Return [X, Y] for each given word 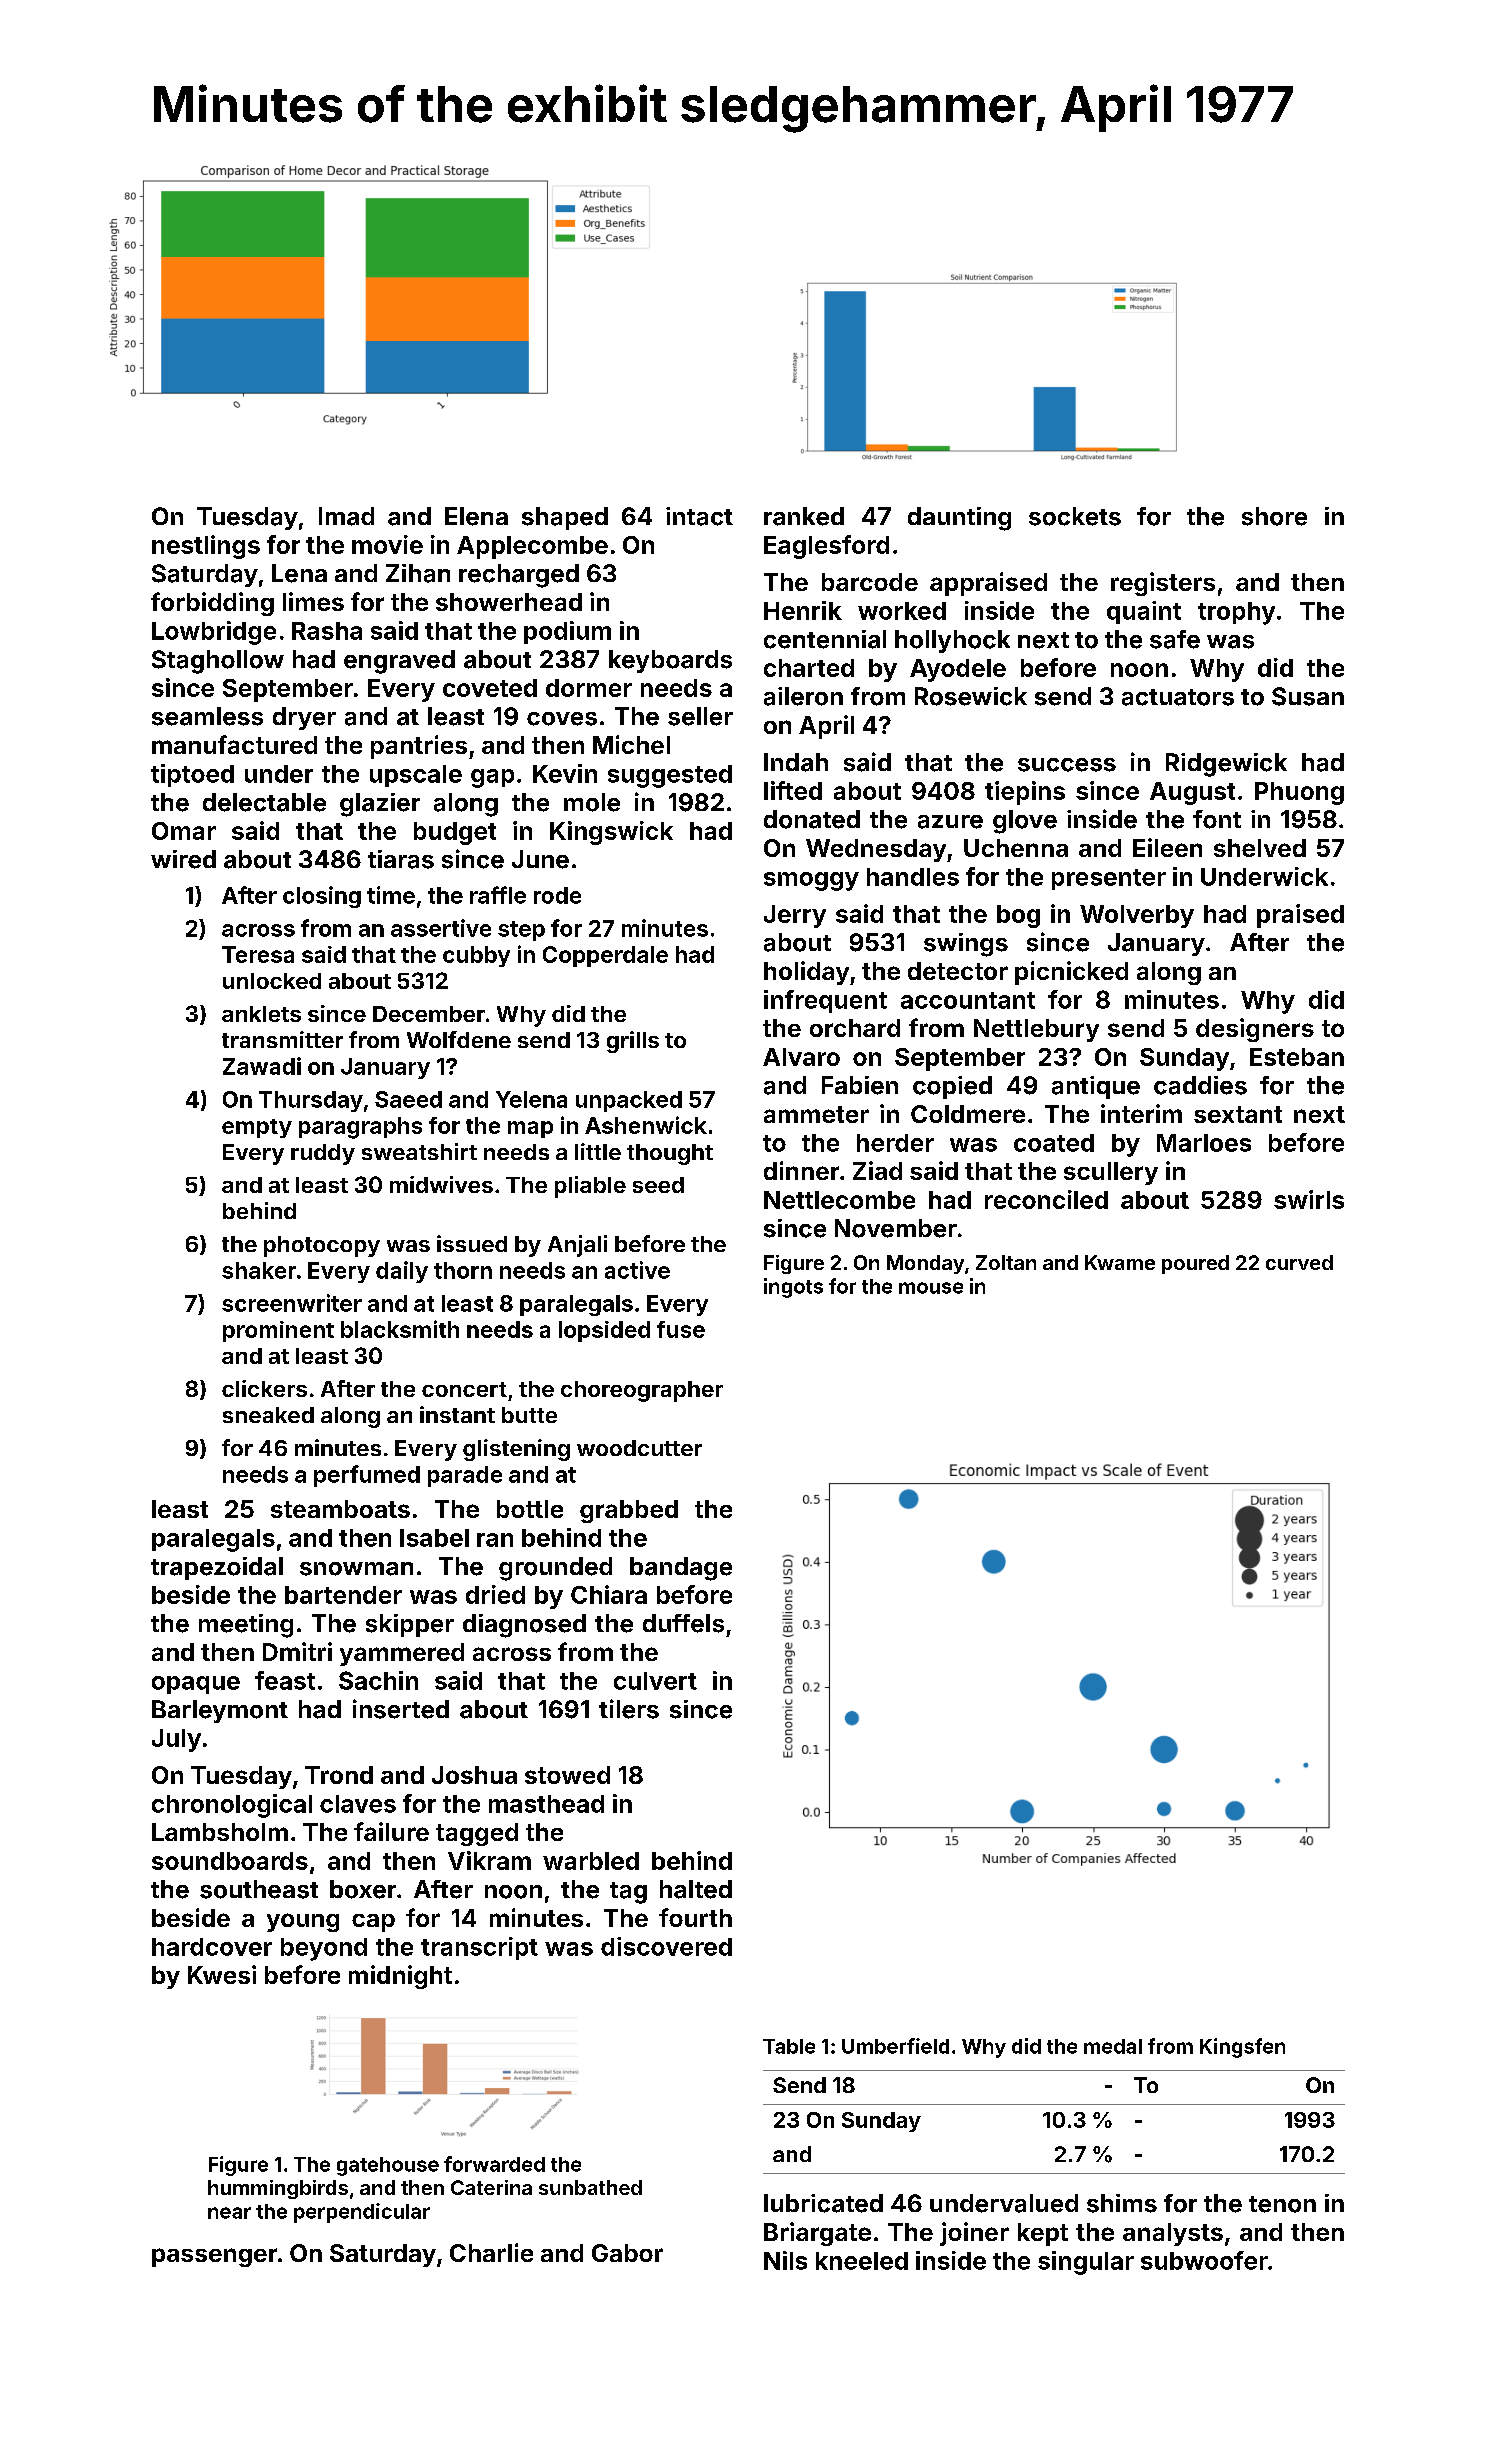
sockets [1075, 516]
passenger [214, 2257]
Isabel [434, 1538]
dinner [801, 1170]
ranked [804, 516]
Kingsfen [1242, 2048]
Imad [346, 516]
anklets [261, 1014]
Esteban [1297, 1057]
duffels [683, 1623]
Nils [785, 2260]
